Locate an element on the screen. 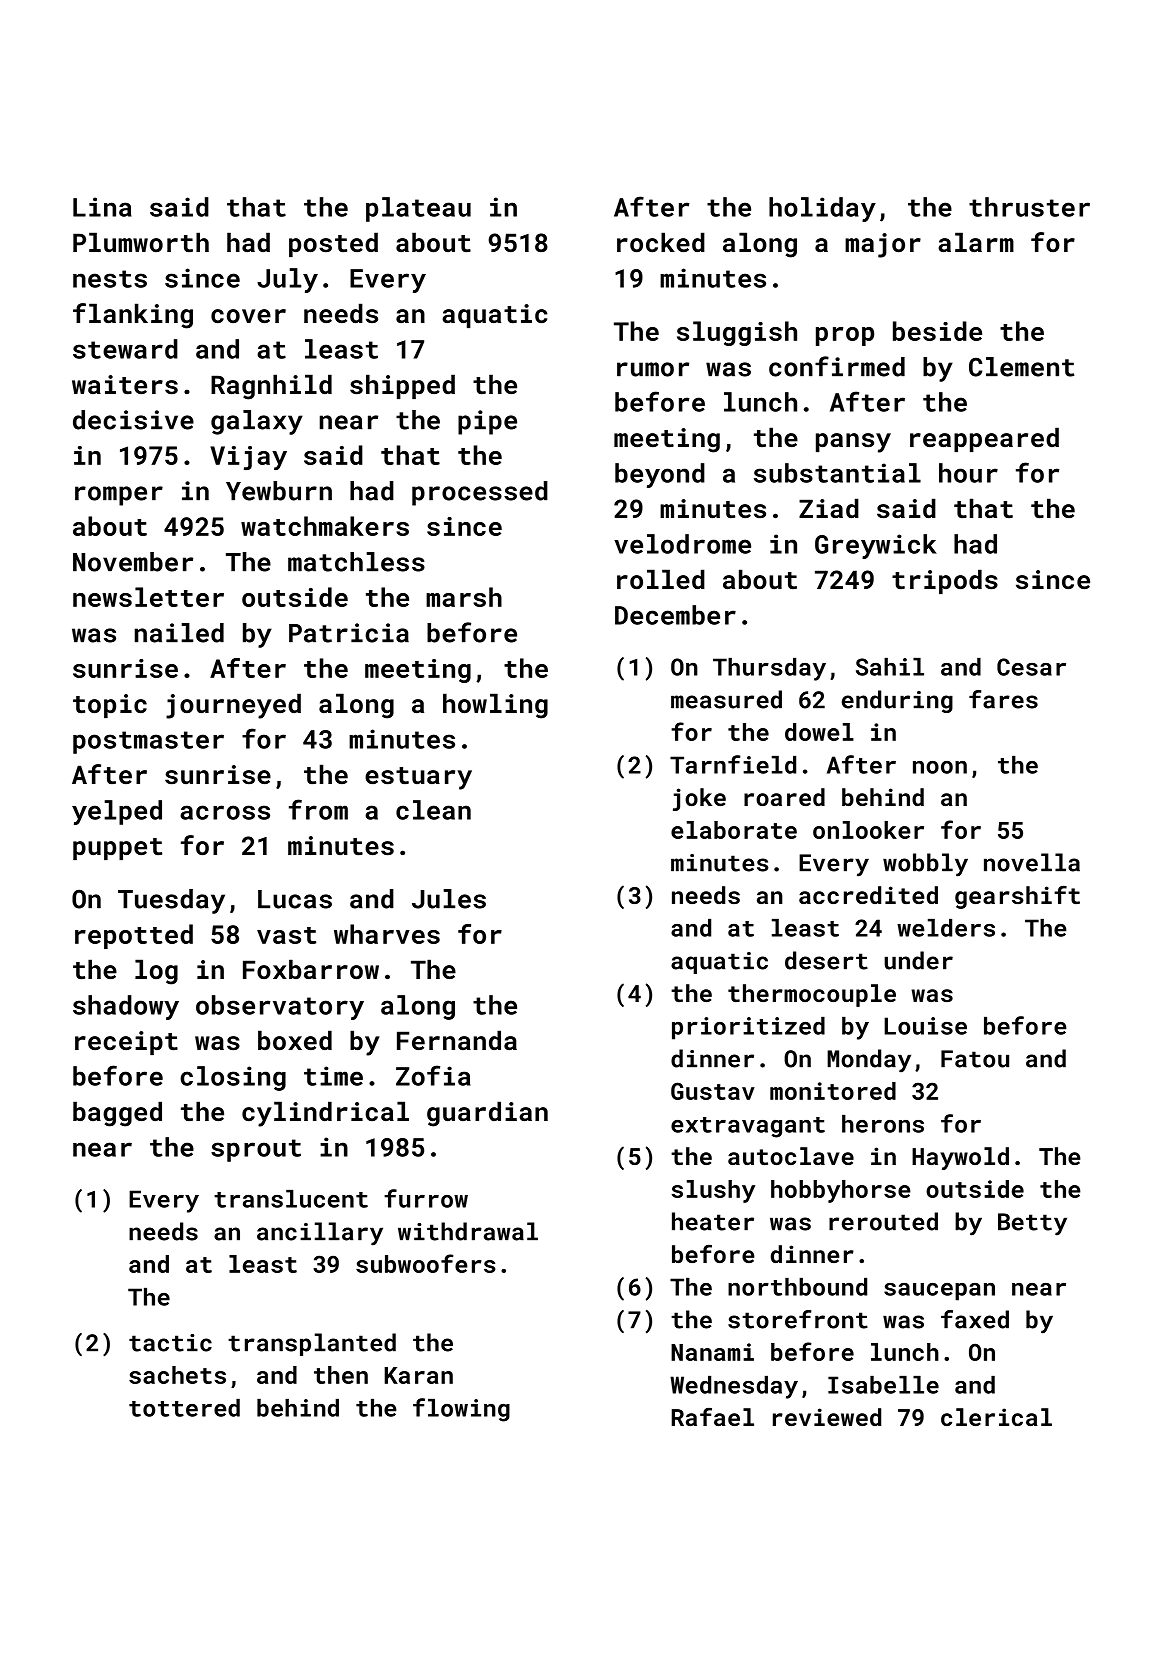  northbound is located at coordinates (797, 1287).
